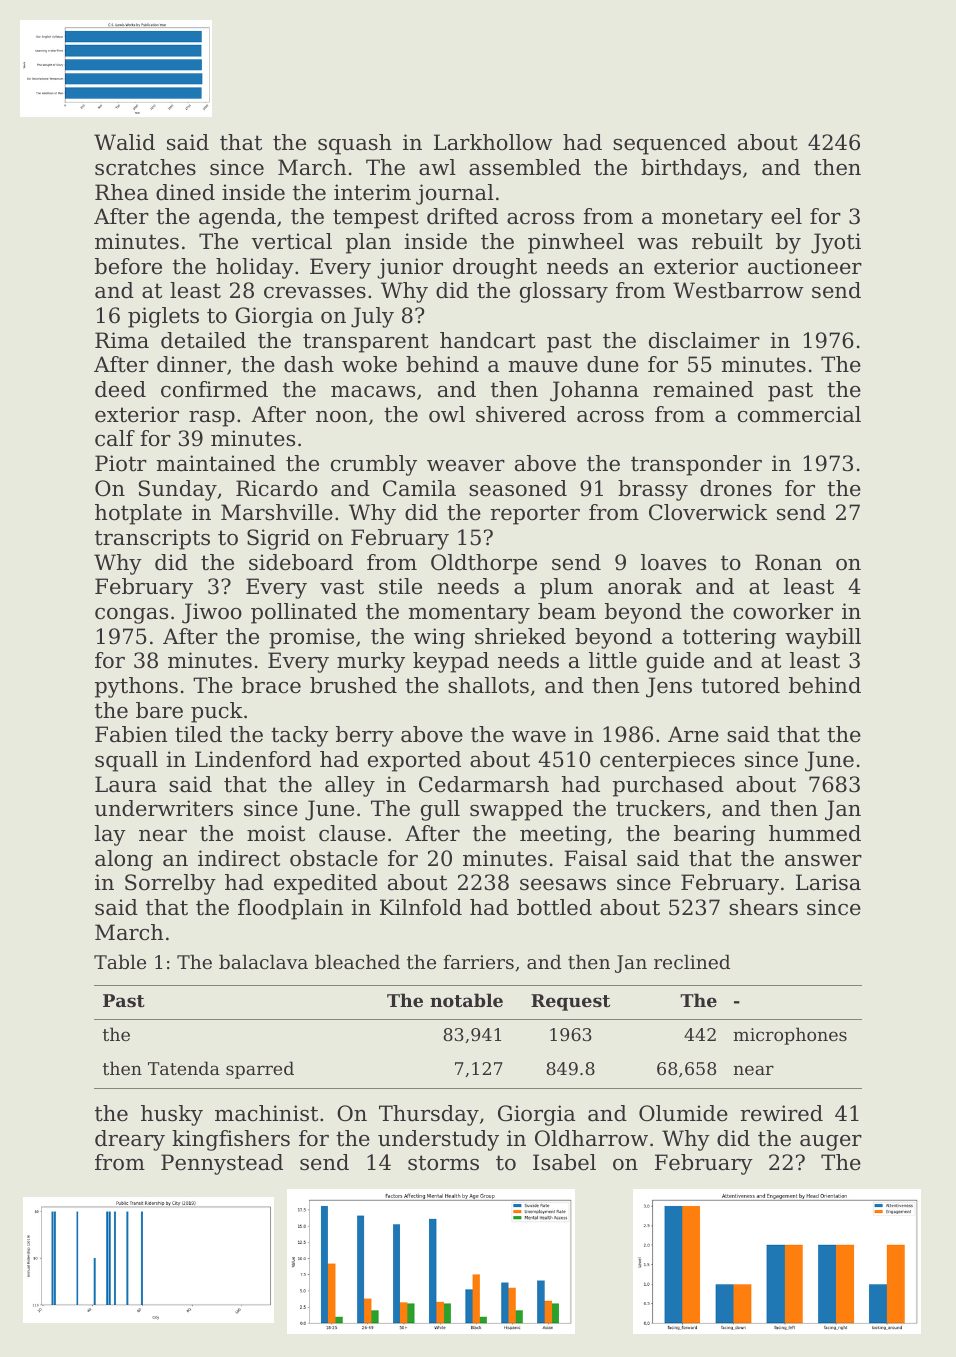  I want to click on dreary, so click(130, 1140).
